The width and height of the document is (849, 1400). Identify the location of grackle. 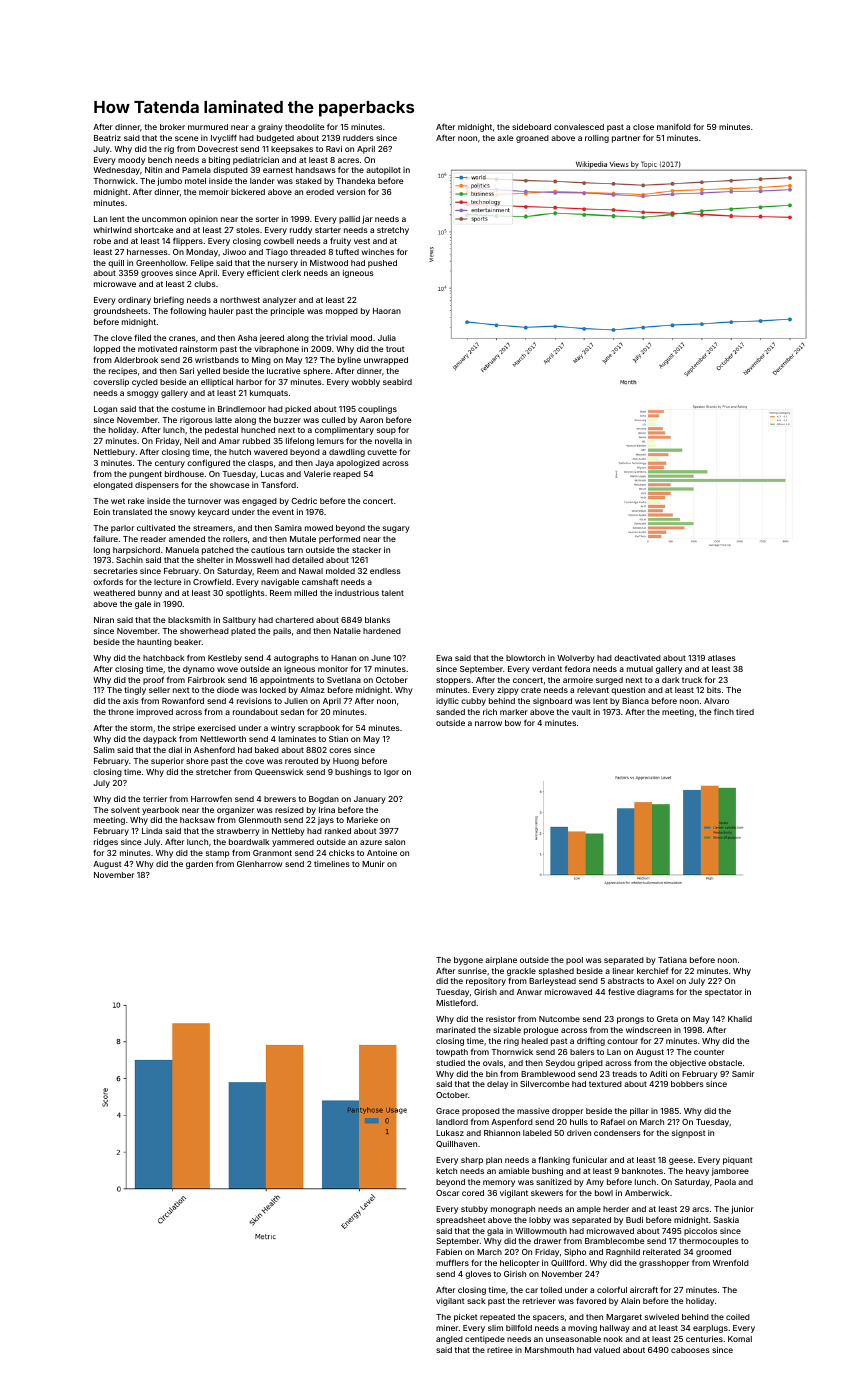
(521, 972).
